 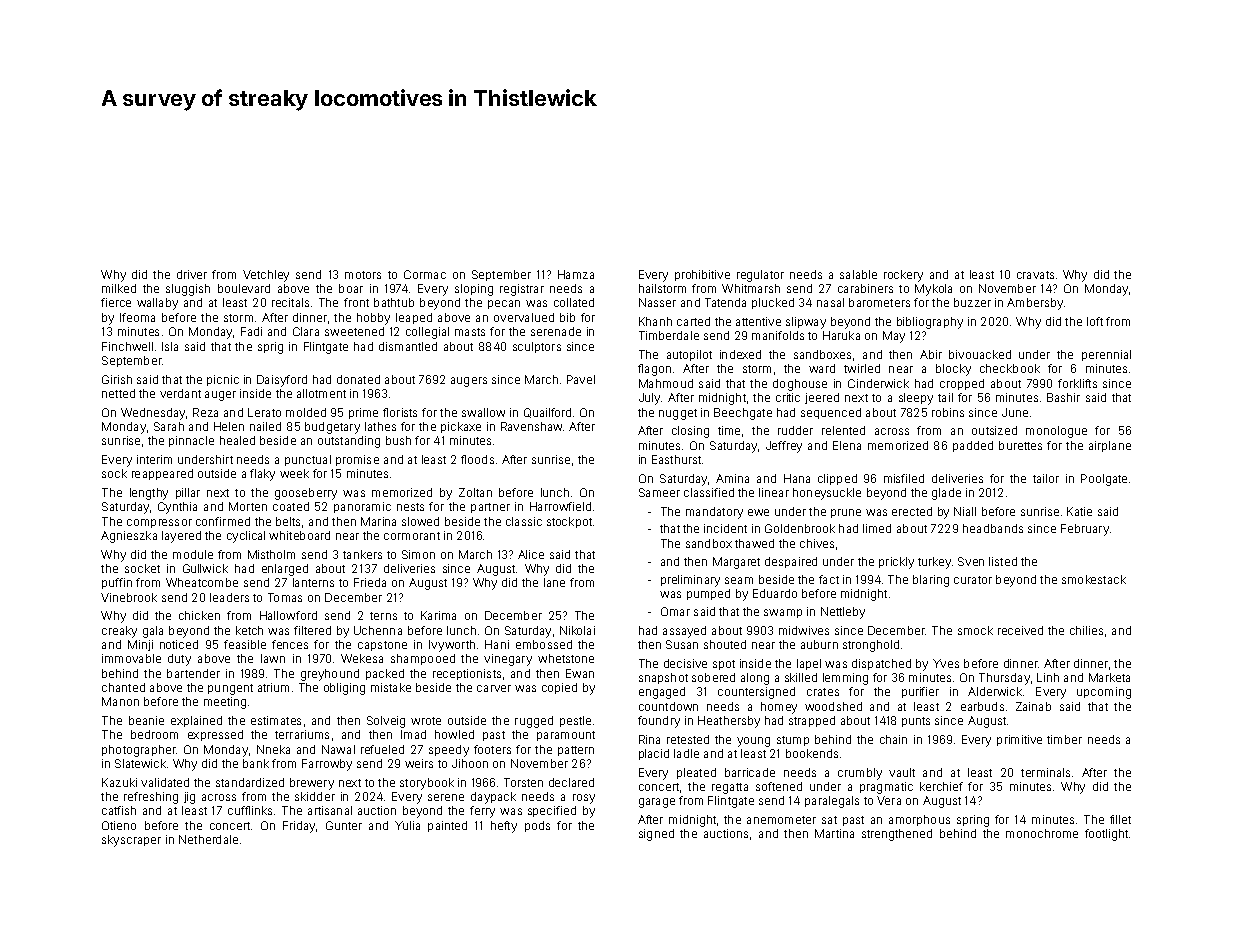 I want to click on skyscraper, so click(x=131, y=841).
